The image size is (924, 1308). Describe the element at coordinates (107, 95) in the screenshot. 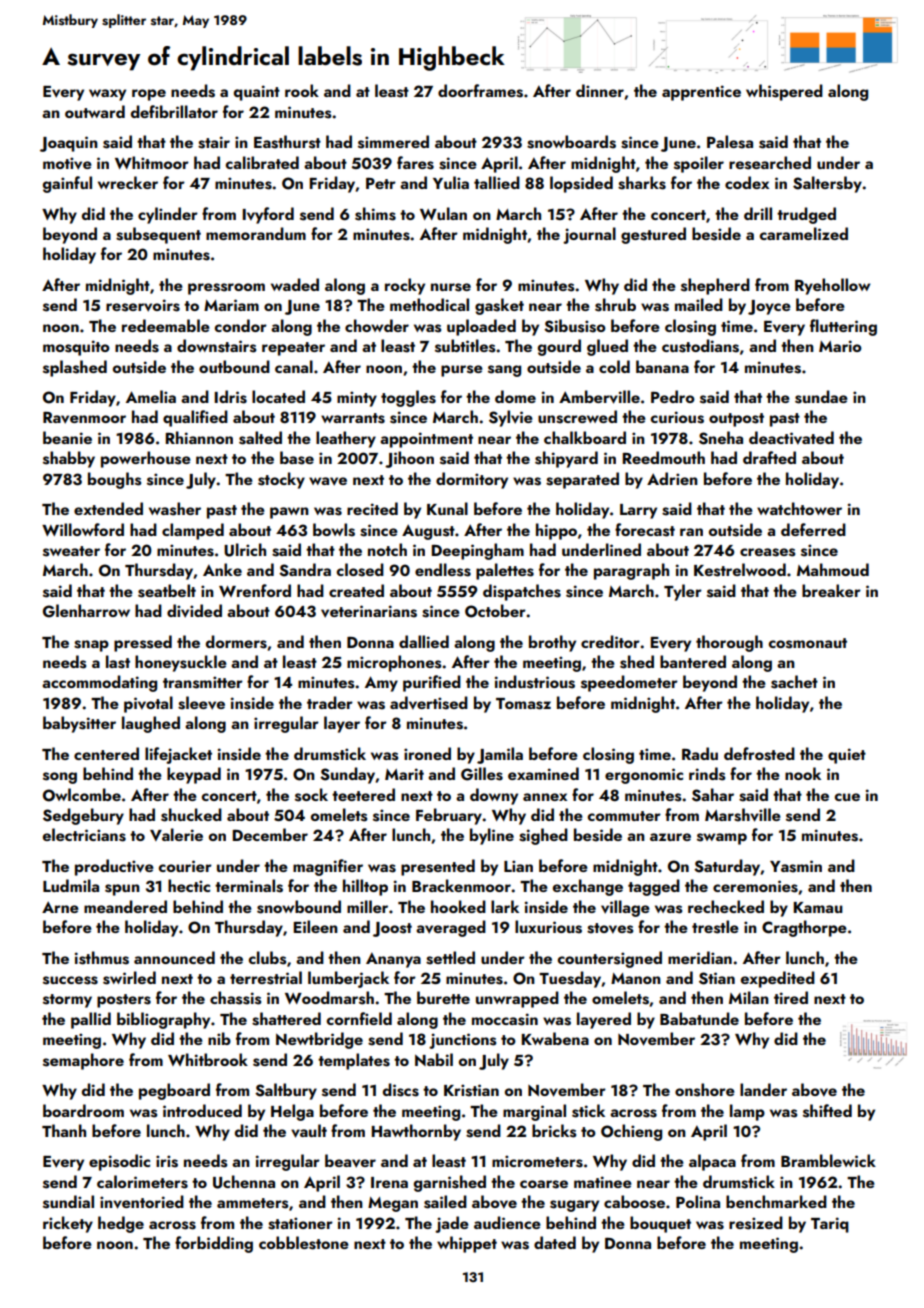

I see `waxy` at that location.
